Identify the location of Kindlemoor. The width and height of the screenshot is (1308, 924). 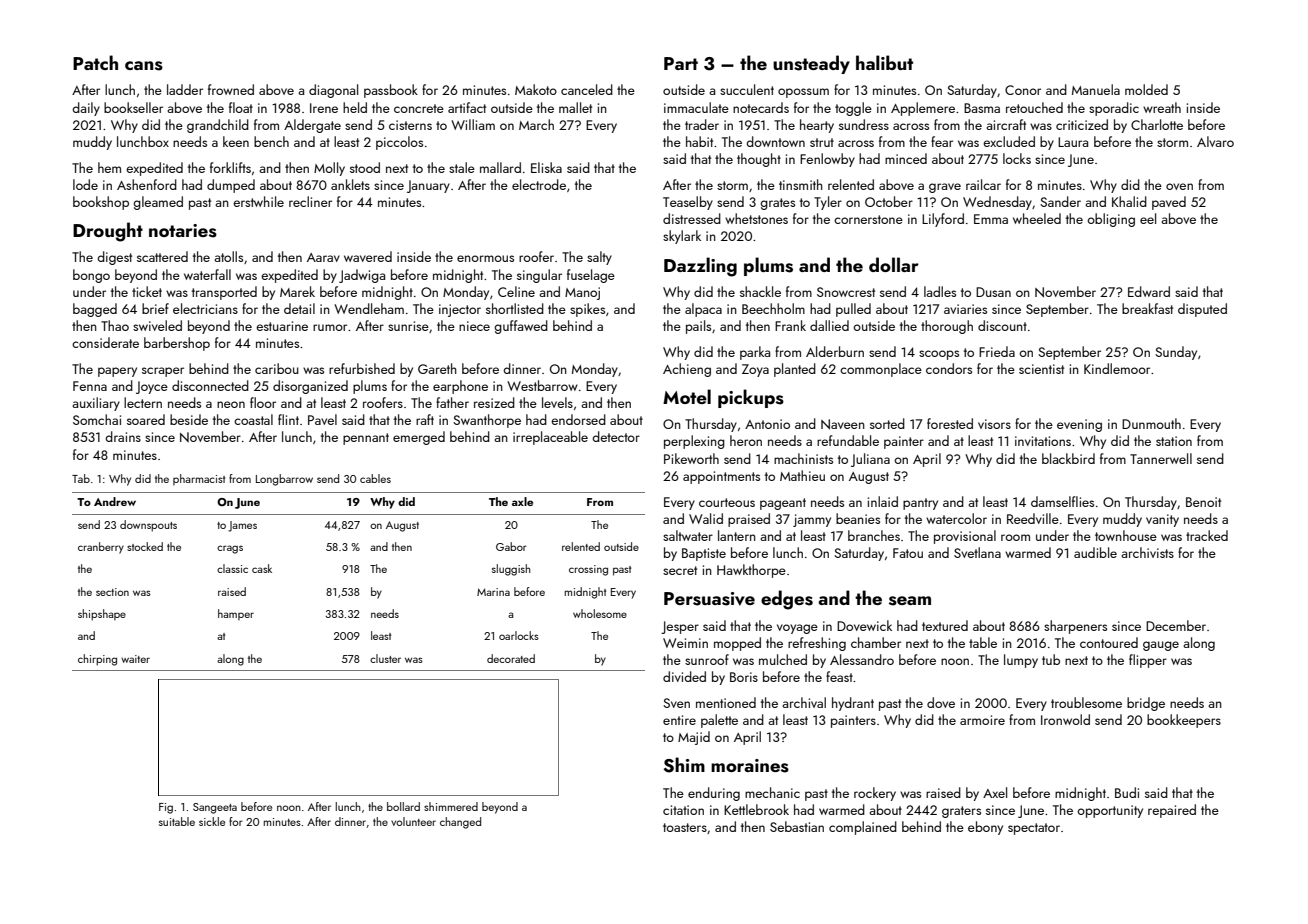
(1117, 368).
